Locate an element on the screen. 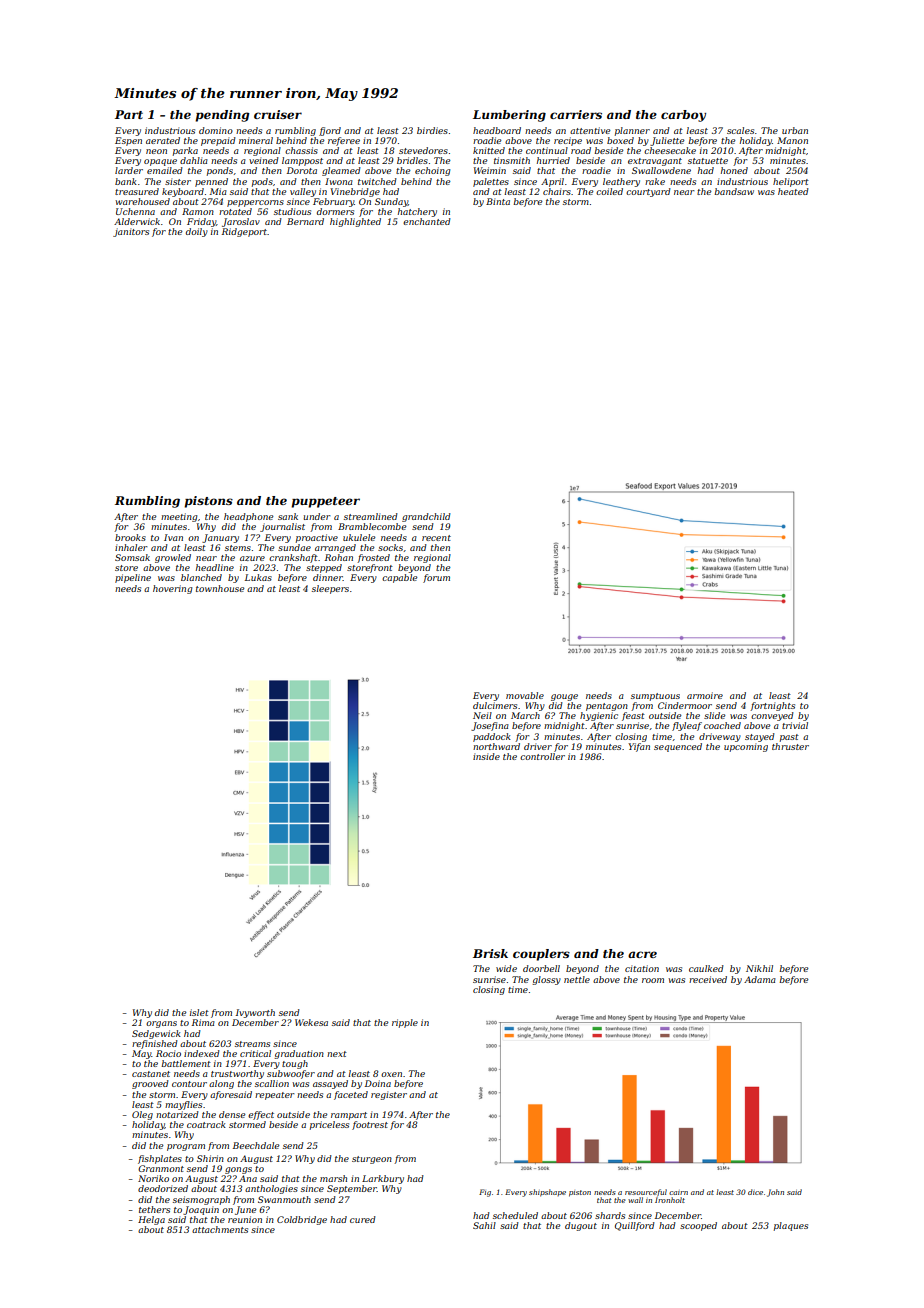  referee is located at coordinates (344, 141).
